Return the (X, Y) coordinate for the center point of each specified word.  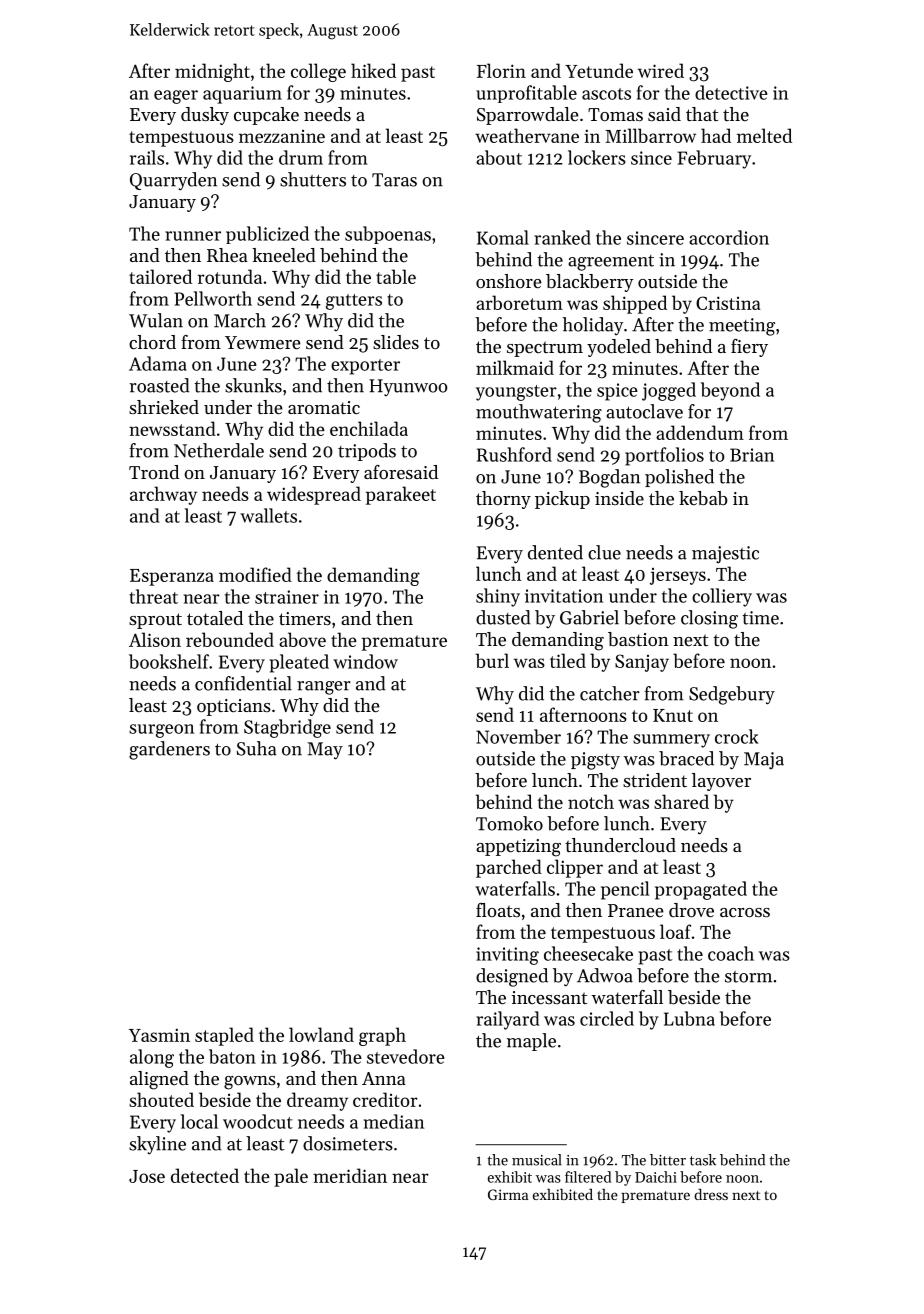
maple (531, 1042)
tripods (367, 452)
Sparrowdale (528, 116)
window (365, 661)
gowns (250, 1083)
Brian (752, 455)
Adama (158, 363)
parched (509, 868)
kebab (703, 498)
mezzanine (282, 136)
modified (255, 574)
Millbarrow (650, 135)
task (703, 1160)
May (325, 751)
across (745, 912)
